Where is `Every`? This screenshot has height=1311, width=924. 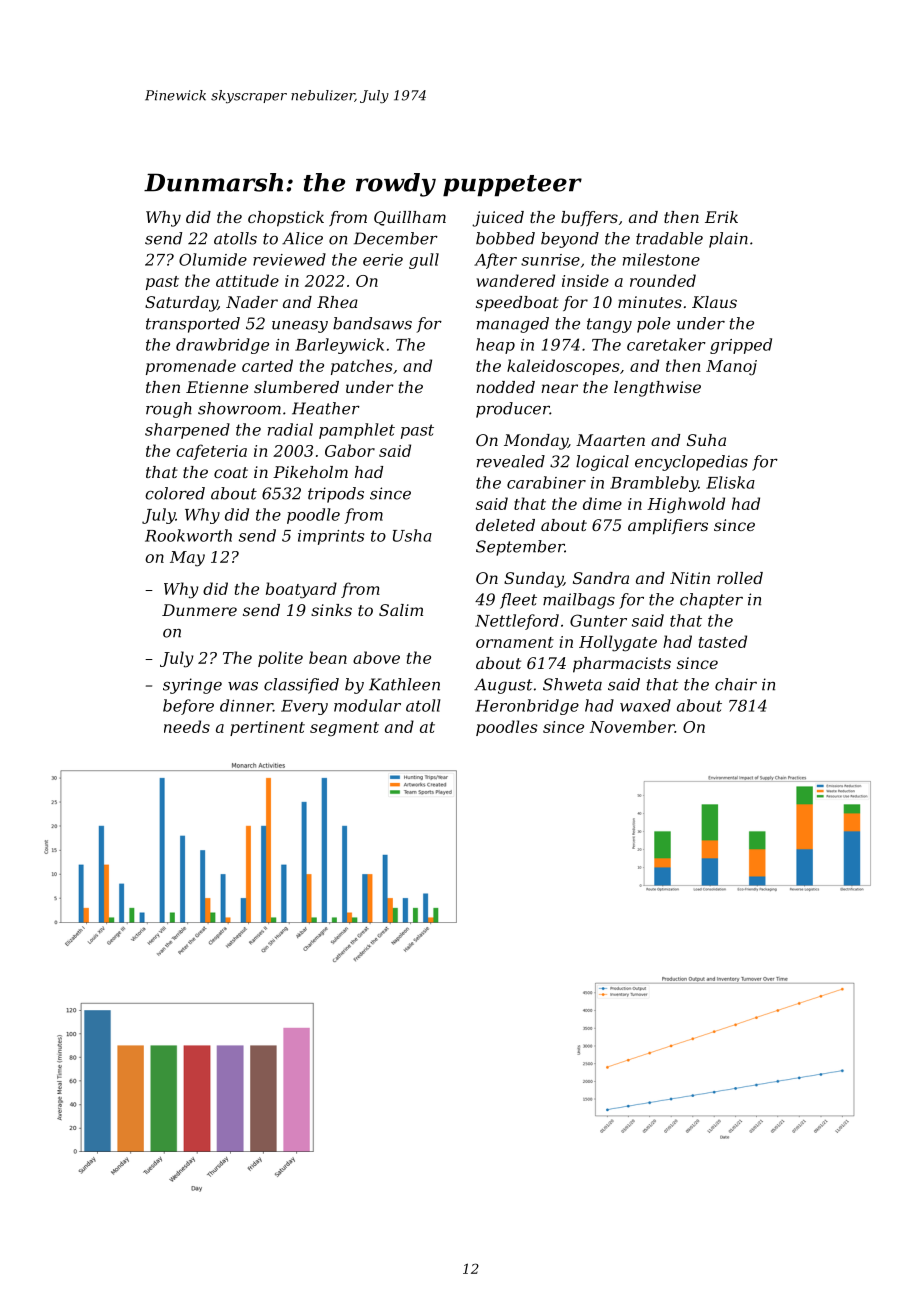 Every is located at coordinates (304, 707).
